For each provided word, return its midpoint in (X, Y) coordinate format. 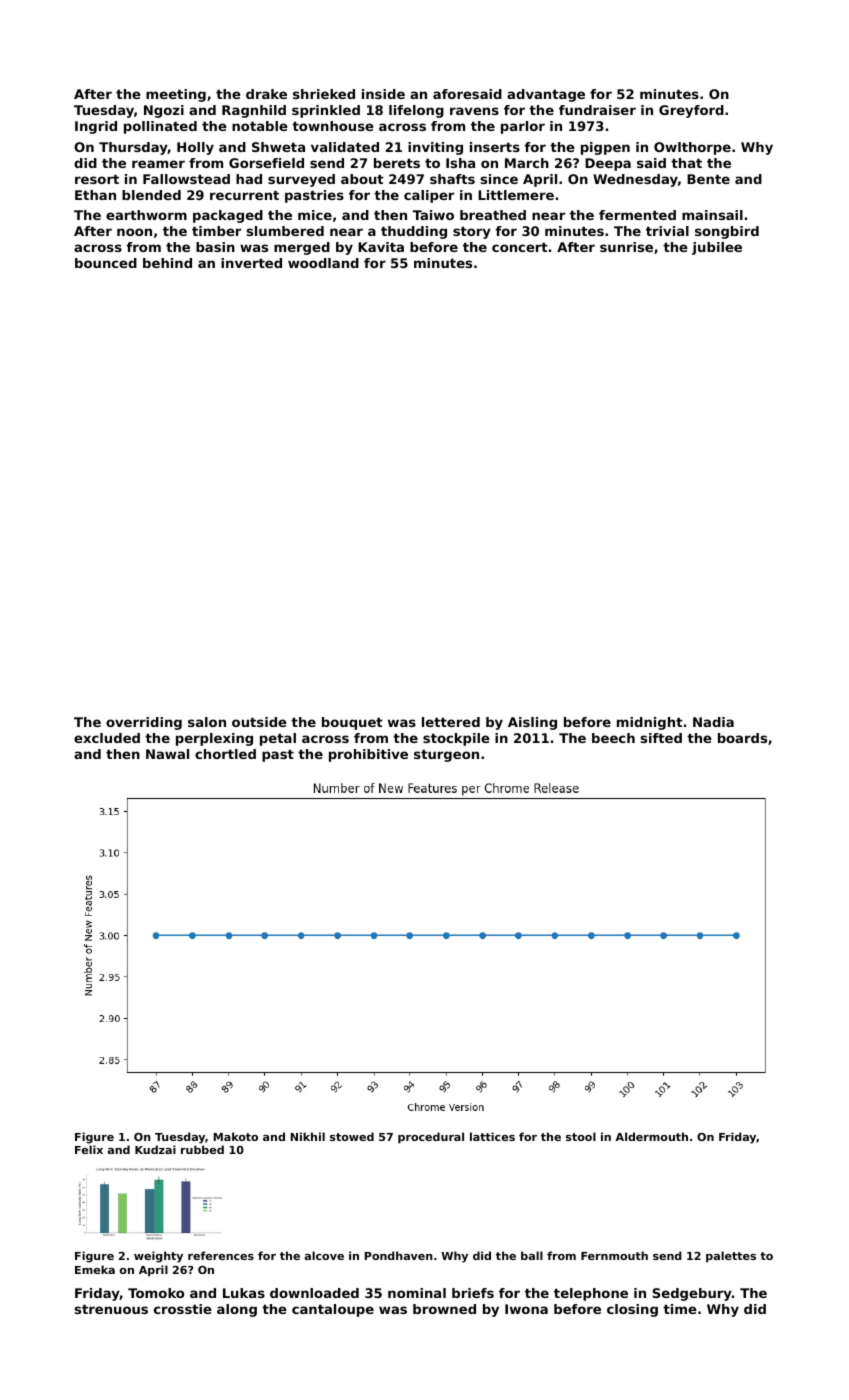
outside (259, 722)
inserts (495, 147)
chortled (225, 754)
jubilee (717, 248)
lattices (492, 1136)
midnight (650, 723)
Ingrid (96, 127)
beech (613, 738)
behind (167, 263)
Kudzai (155, 1149)
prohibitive (368, 755)
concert (520, 247)
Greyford (691, 111)
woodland (323, 263)
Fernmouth (614, 1255)
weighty (158, 1257)
